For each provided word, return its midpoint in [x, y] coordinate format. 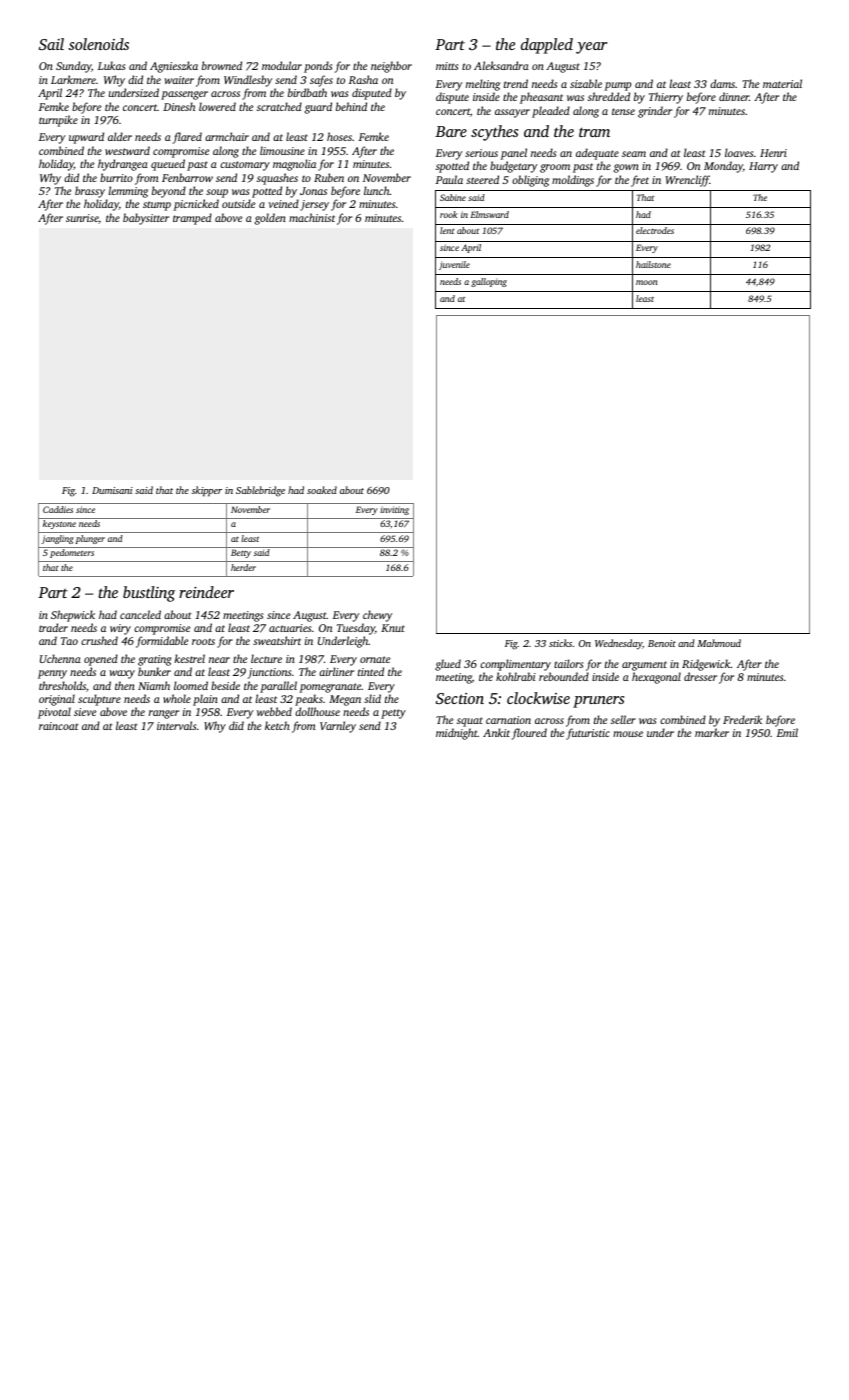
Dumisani [112, 490]
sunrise [82, 219]
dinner [734, 96]
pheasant [541, 98]
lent [447, 230]
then [125, 685]
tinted [371, 671]
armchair [227, 136]
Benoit [662, 643]
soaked [322, 490]
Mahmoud [719, 643]
